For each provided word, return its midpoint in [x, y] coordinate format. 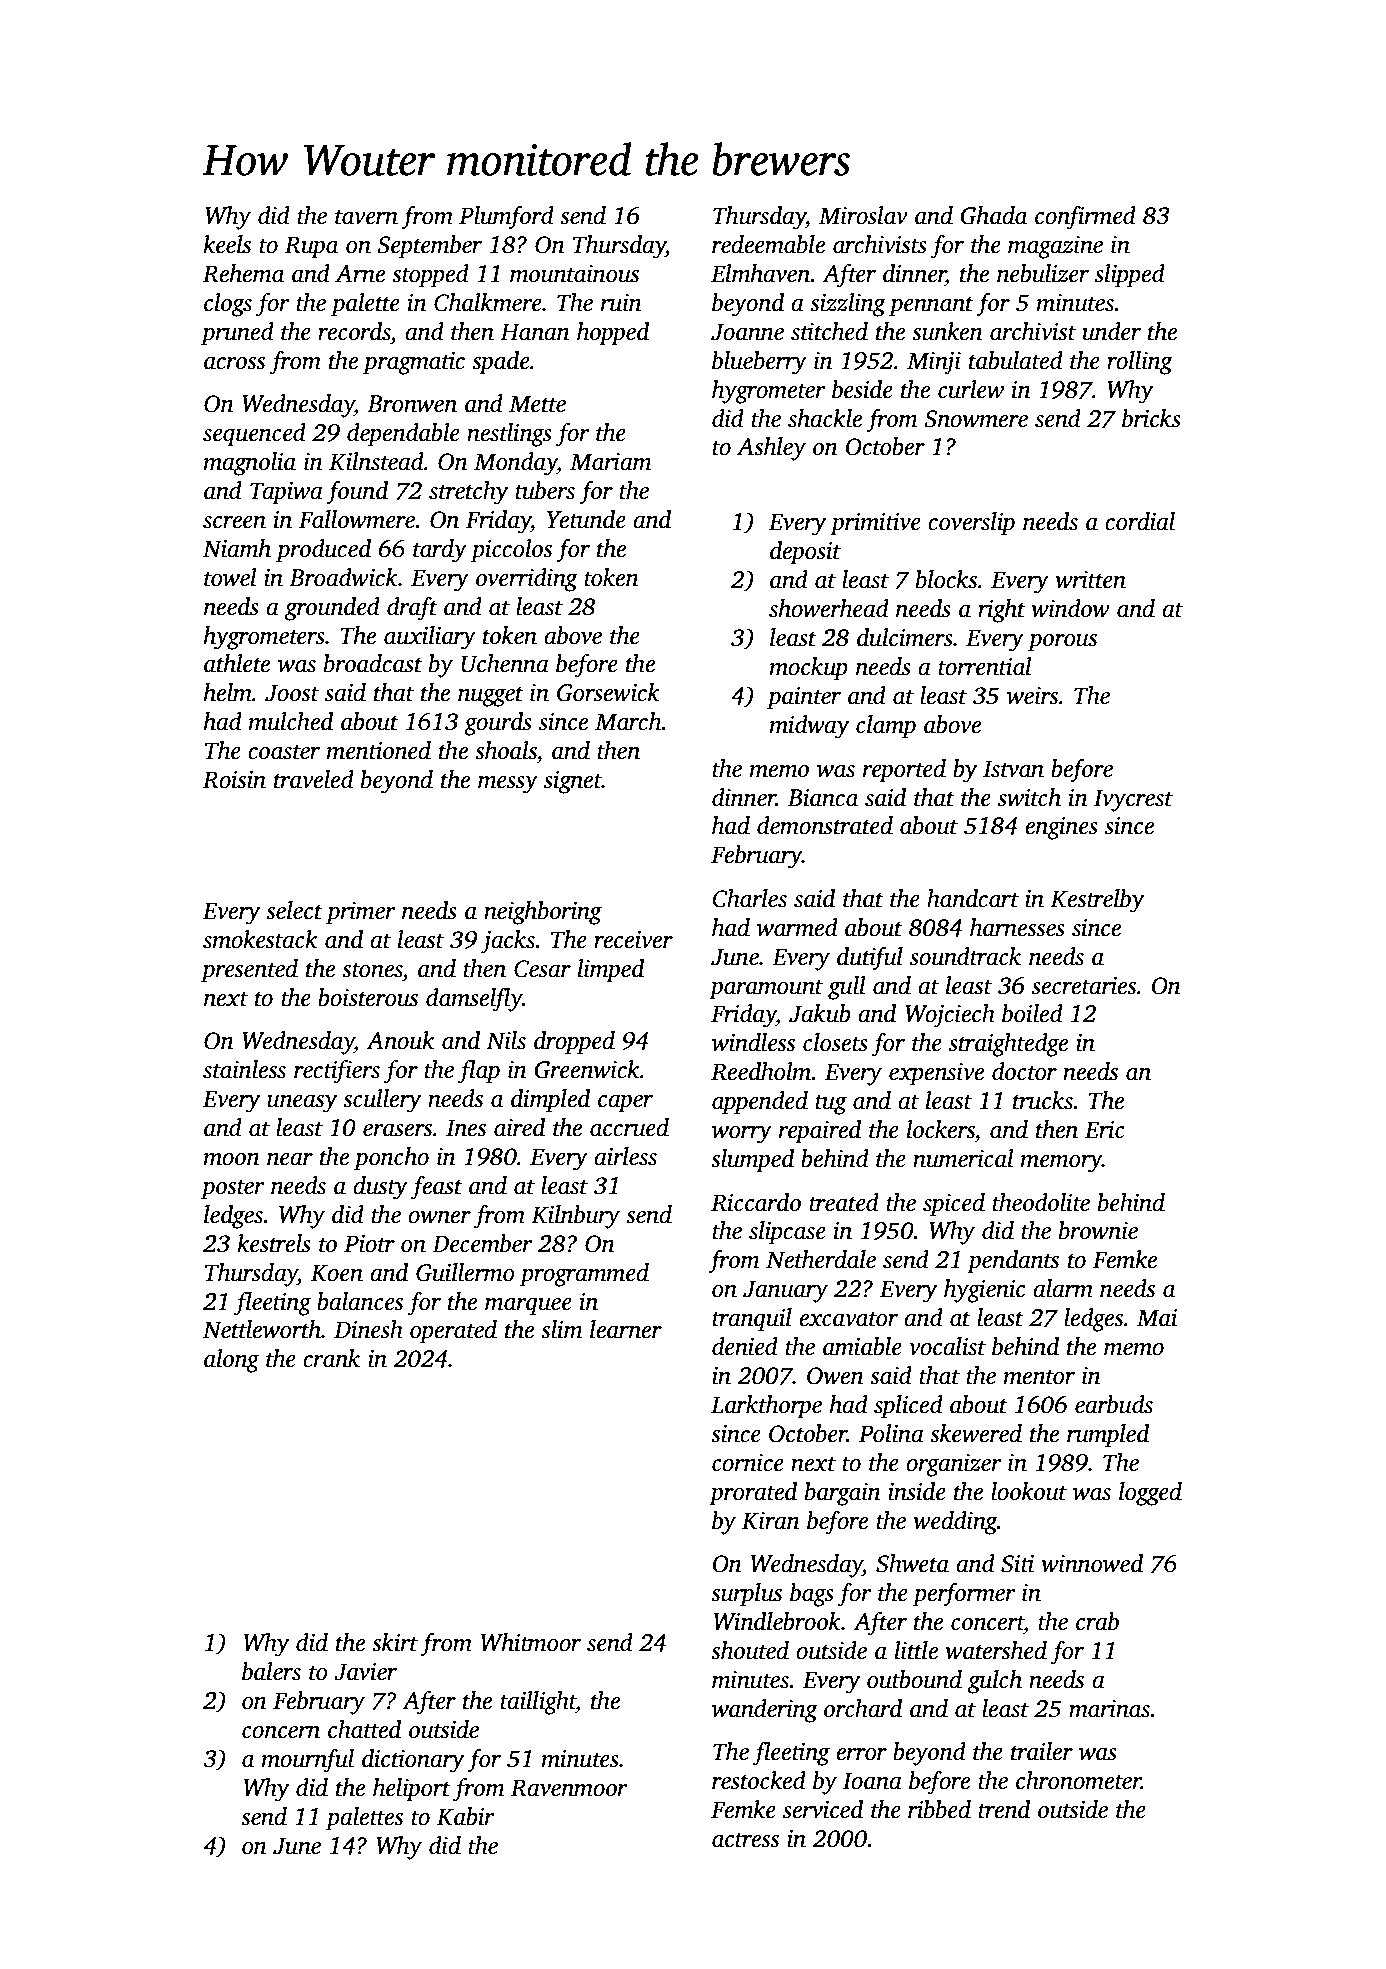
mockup [809, 669]
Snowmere [976, 419]
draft [412, 609]
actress [745, 1840]
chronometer [1078, 1780]
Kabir [466, 1816]
